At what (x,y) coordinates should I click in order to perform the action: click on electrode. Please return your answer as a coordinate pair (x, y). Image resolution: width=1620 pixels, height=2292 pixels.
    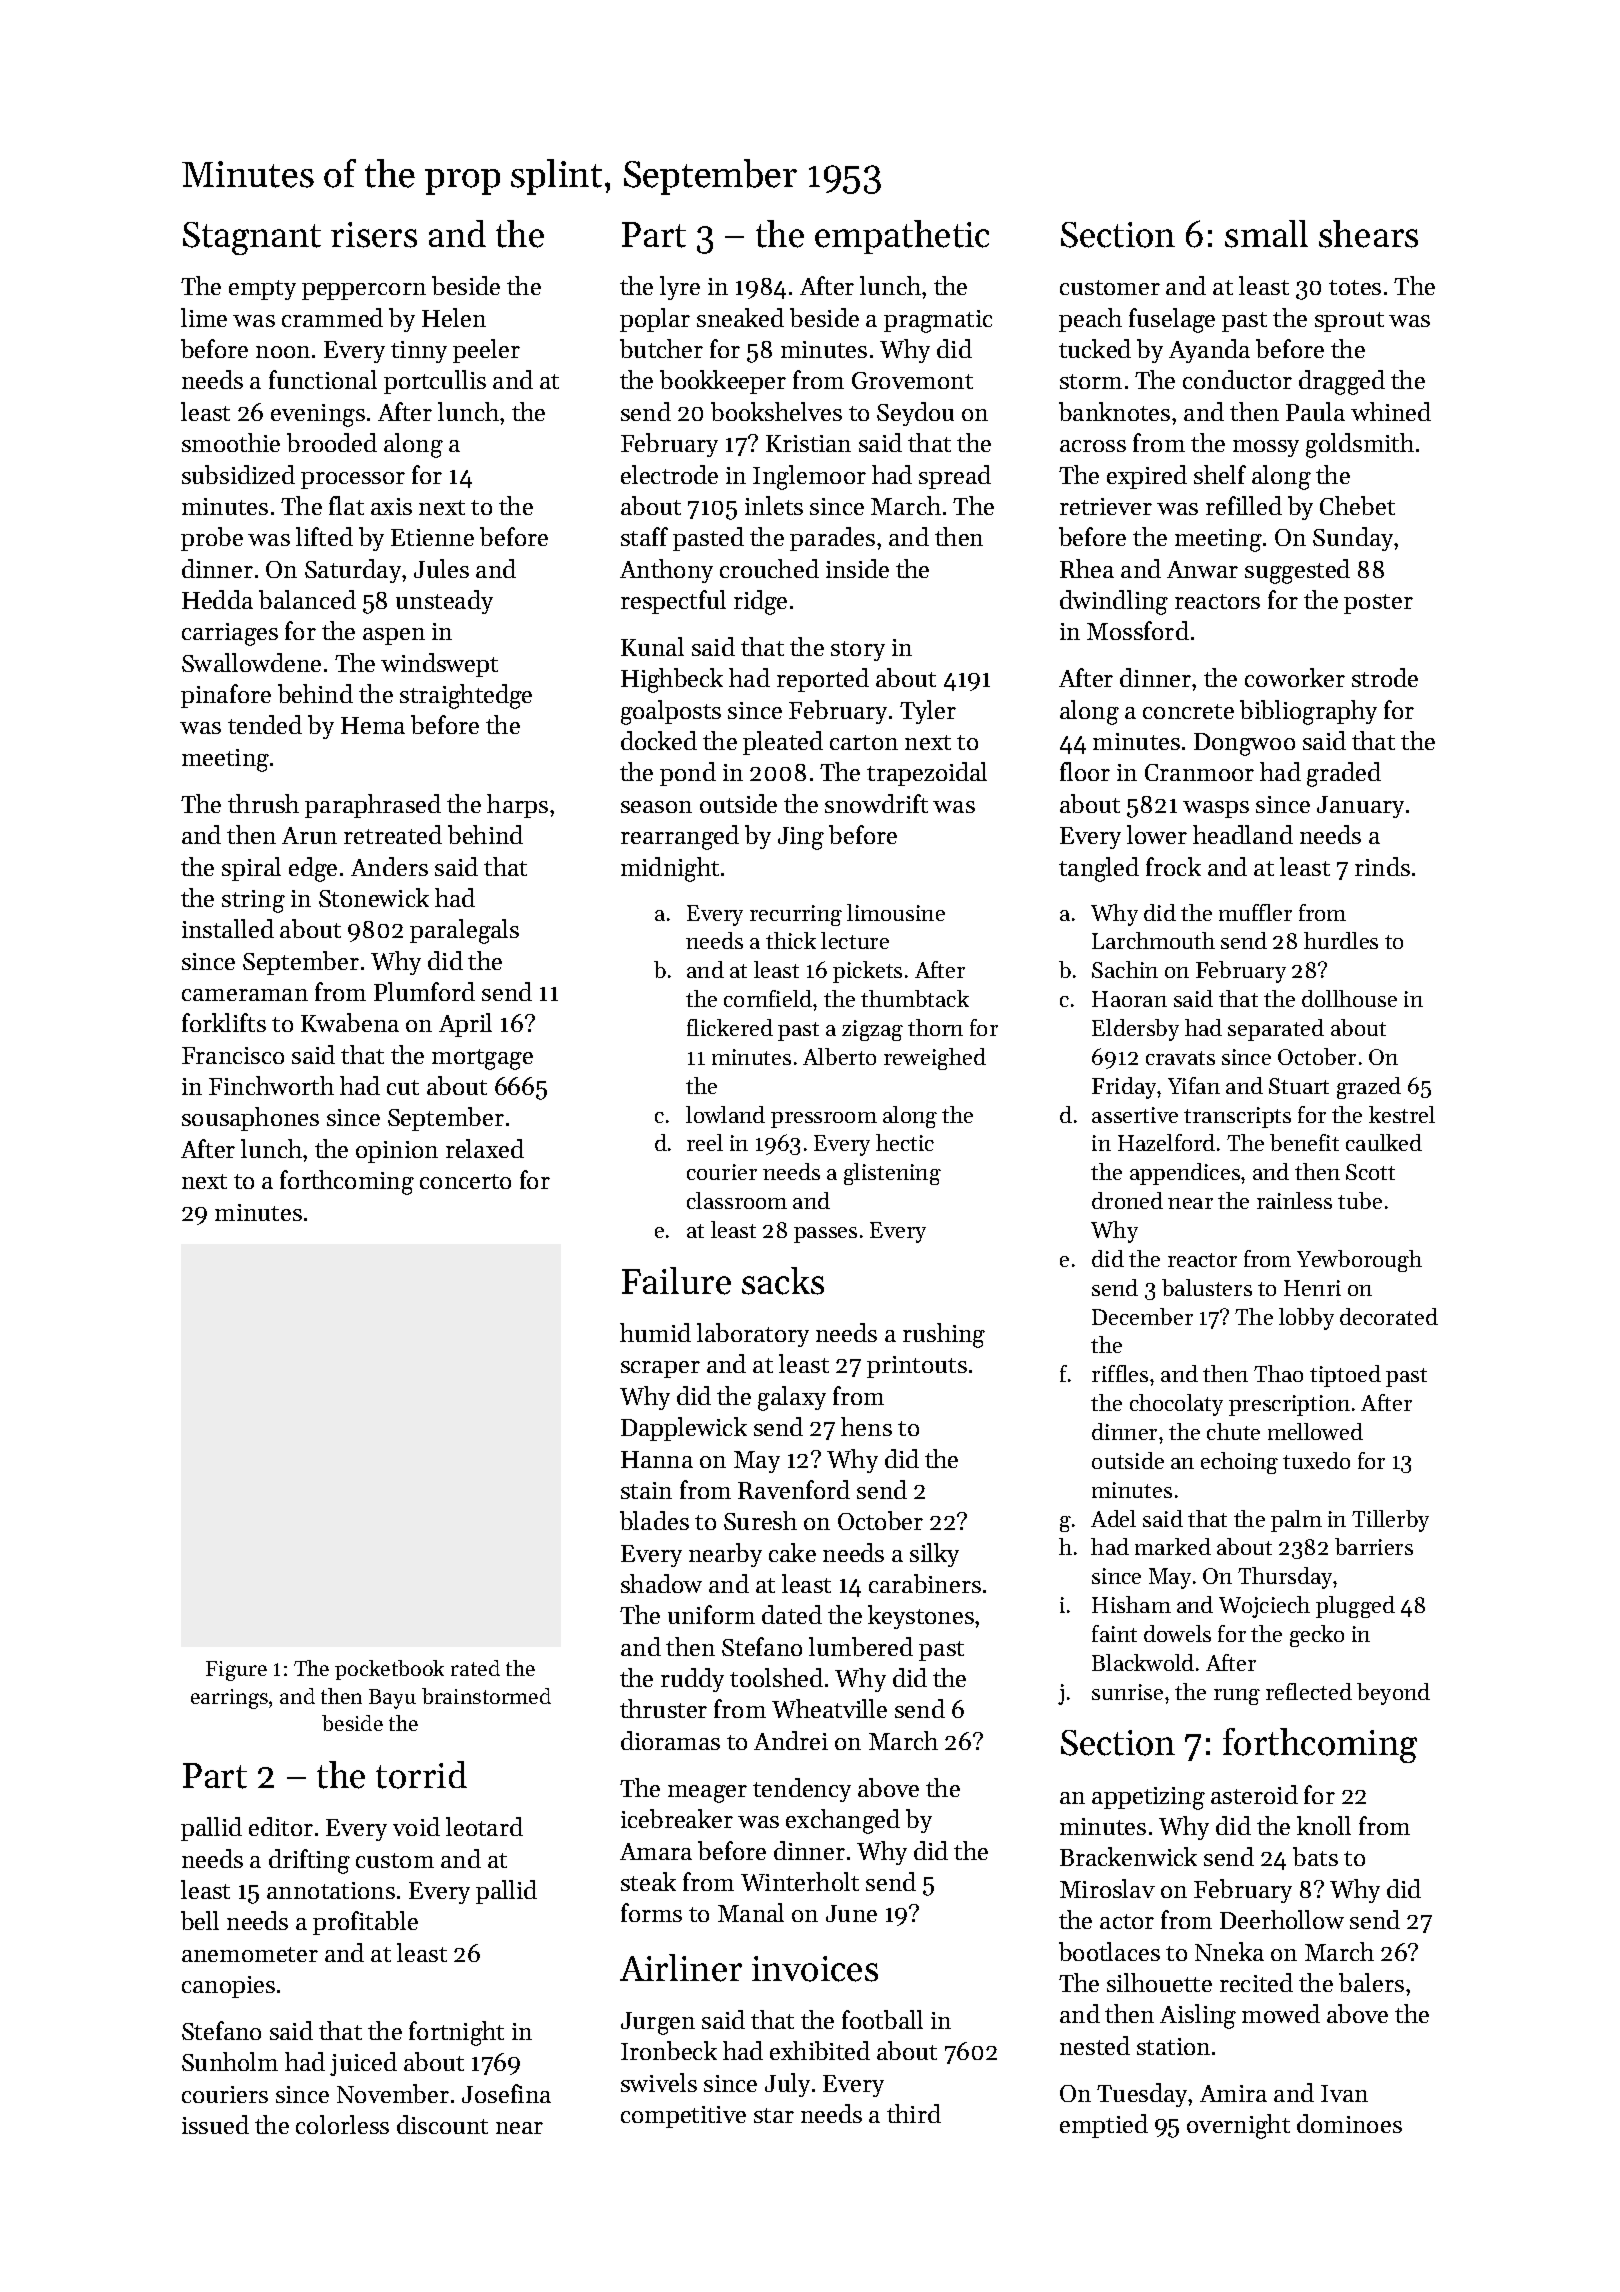
    Looking at the image, I should click on (669, 474).
